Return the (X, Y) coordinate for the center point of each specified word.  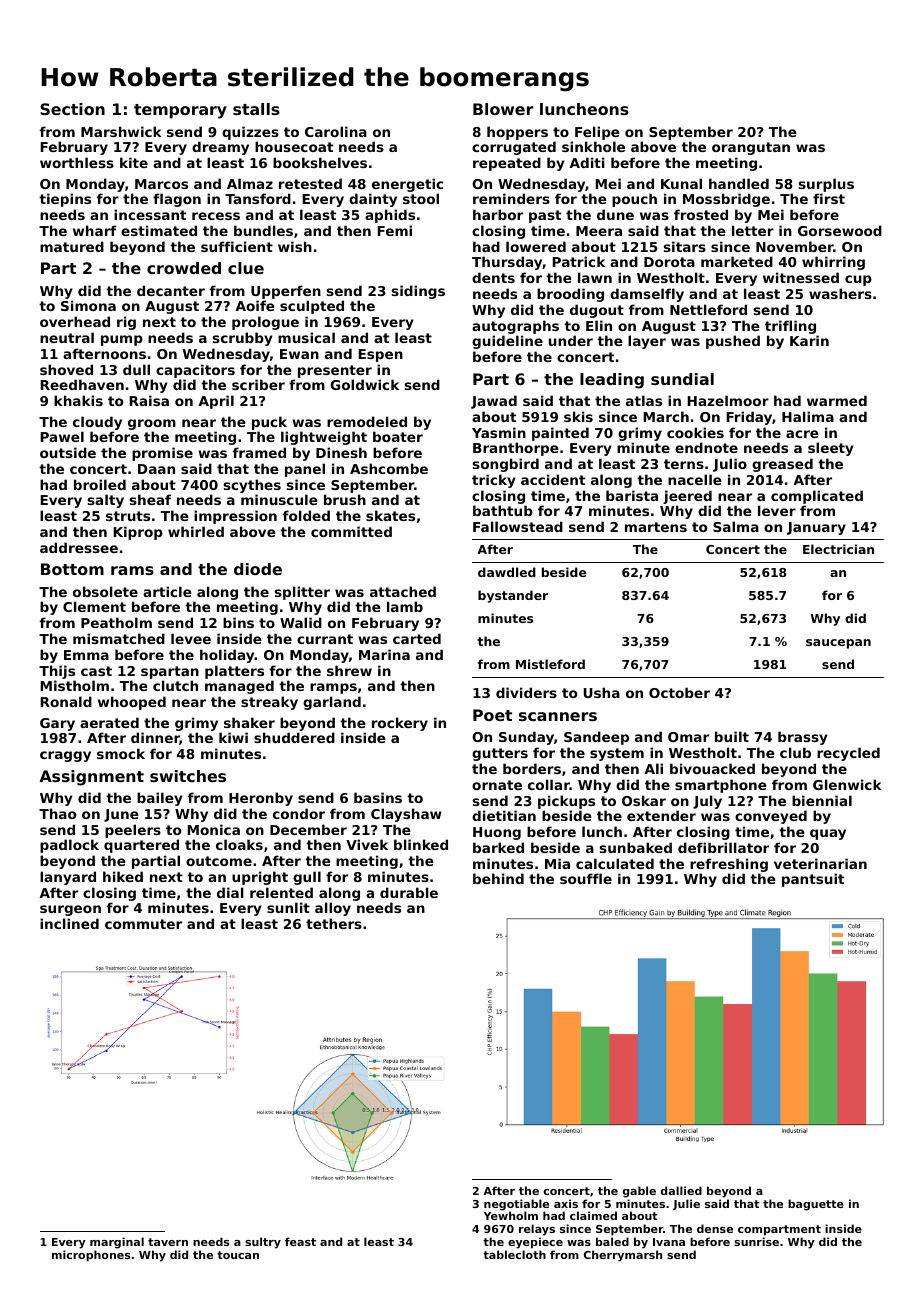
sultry (263, 1243)
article (167, 591)
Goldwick (364, 384)
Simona (88, 305)
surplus (826, 185)
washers (840, 293)
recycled (848, 754)
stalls (256, 109)
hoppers (517, 133)
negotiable (516, 1205)
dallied (681, 1190)
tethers (334, 923)
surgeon (70, 910)
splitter (302, 593)
